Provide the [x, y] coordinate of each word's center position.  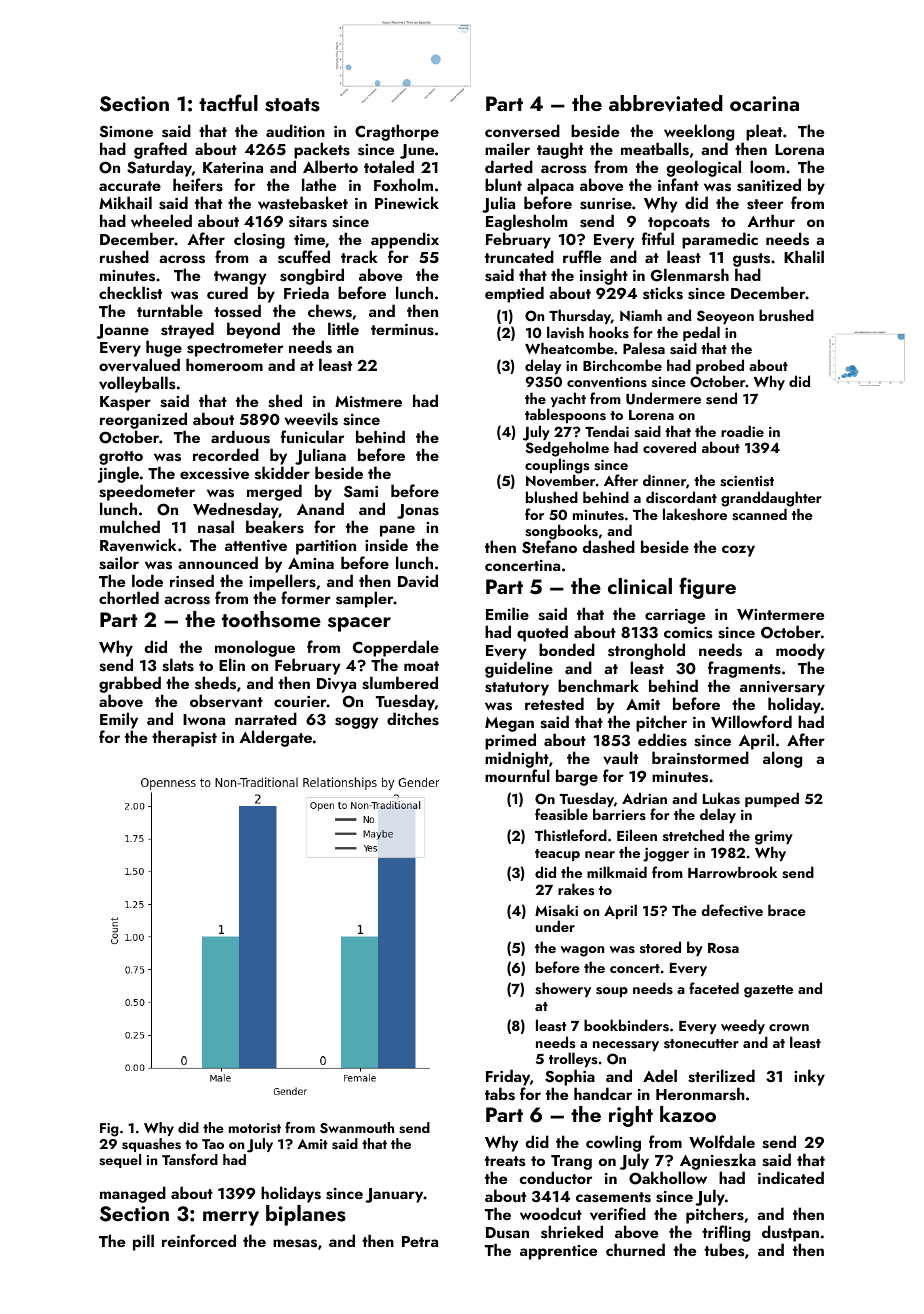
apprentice [558, 1252]
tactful [228, 102]
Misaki [556, 910]
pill [143, 1242]
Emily [119, 720]
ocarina [764, 103]
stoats [292, 105]
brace [787, 910]
